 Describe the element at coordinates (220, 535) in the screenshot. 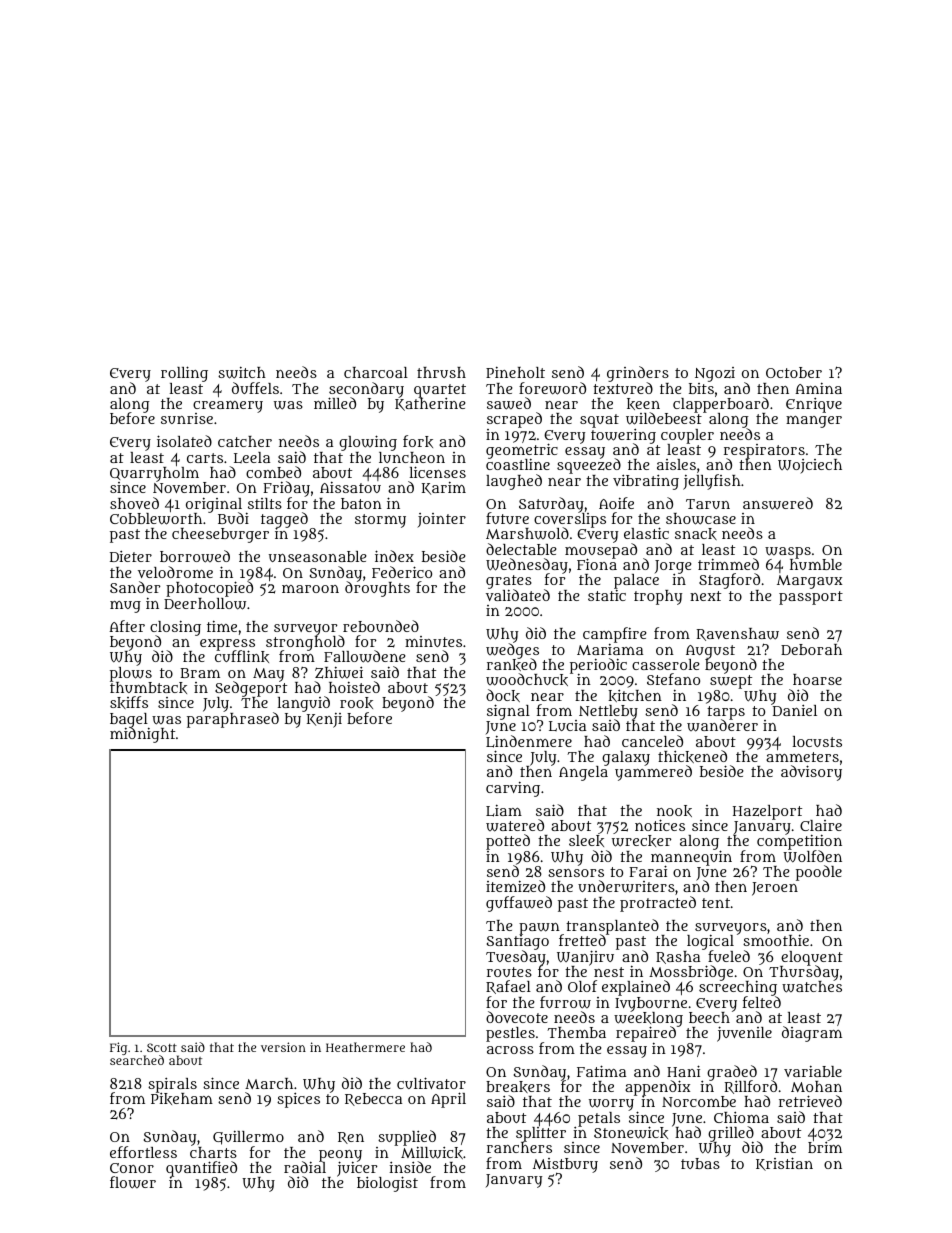

I see `cheeseburger` at that location.
